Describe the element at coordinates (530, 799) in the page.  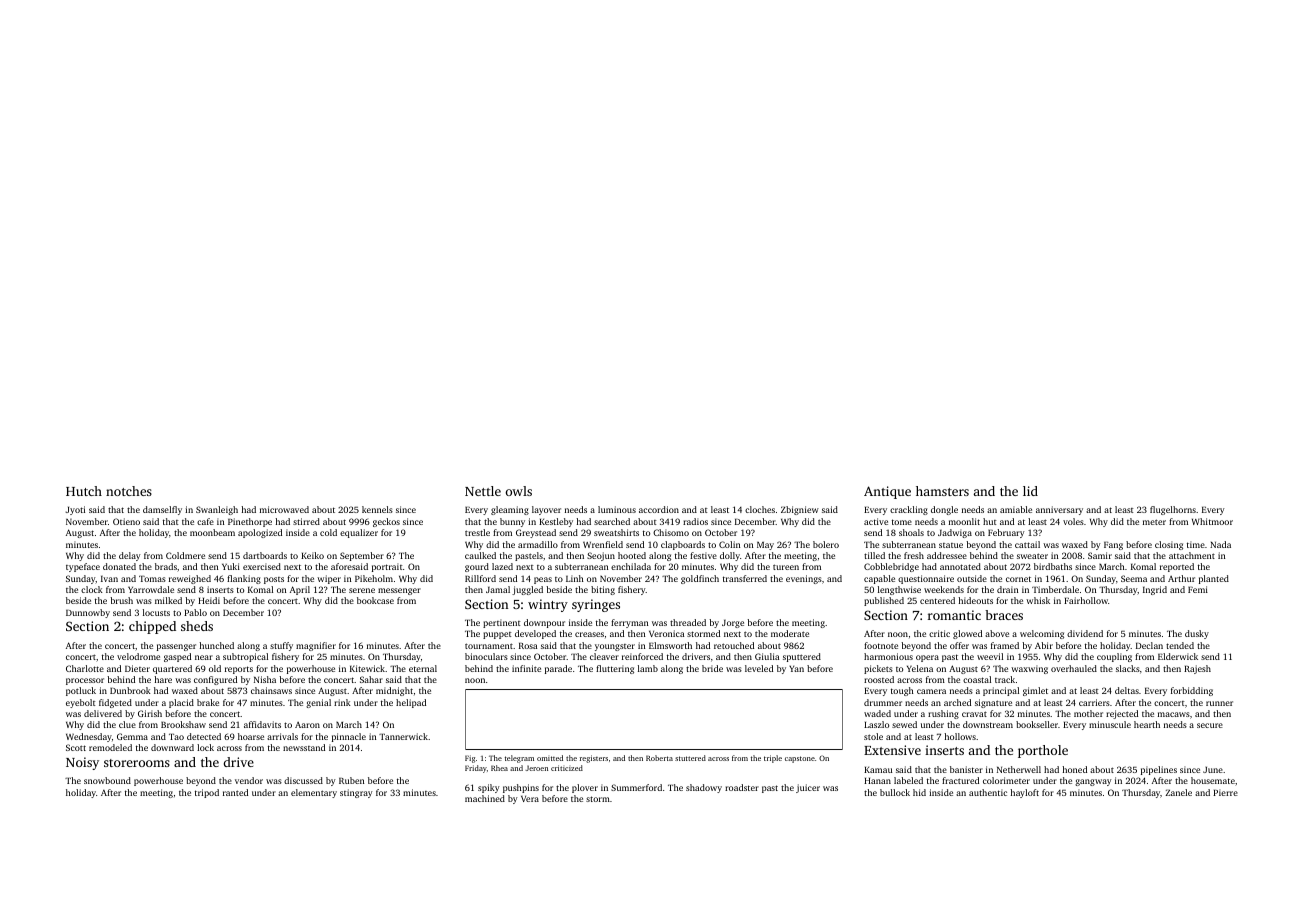
I see `Vera` at that location.
